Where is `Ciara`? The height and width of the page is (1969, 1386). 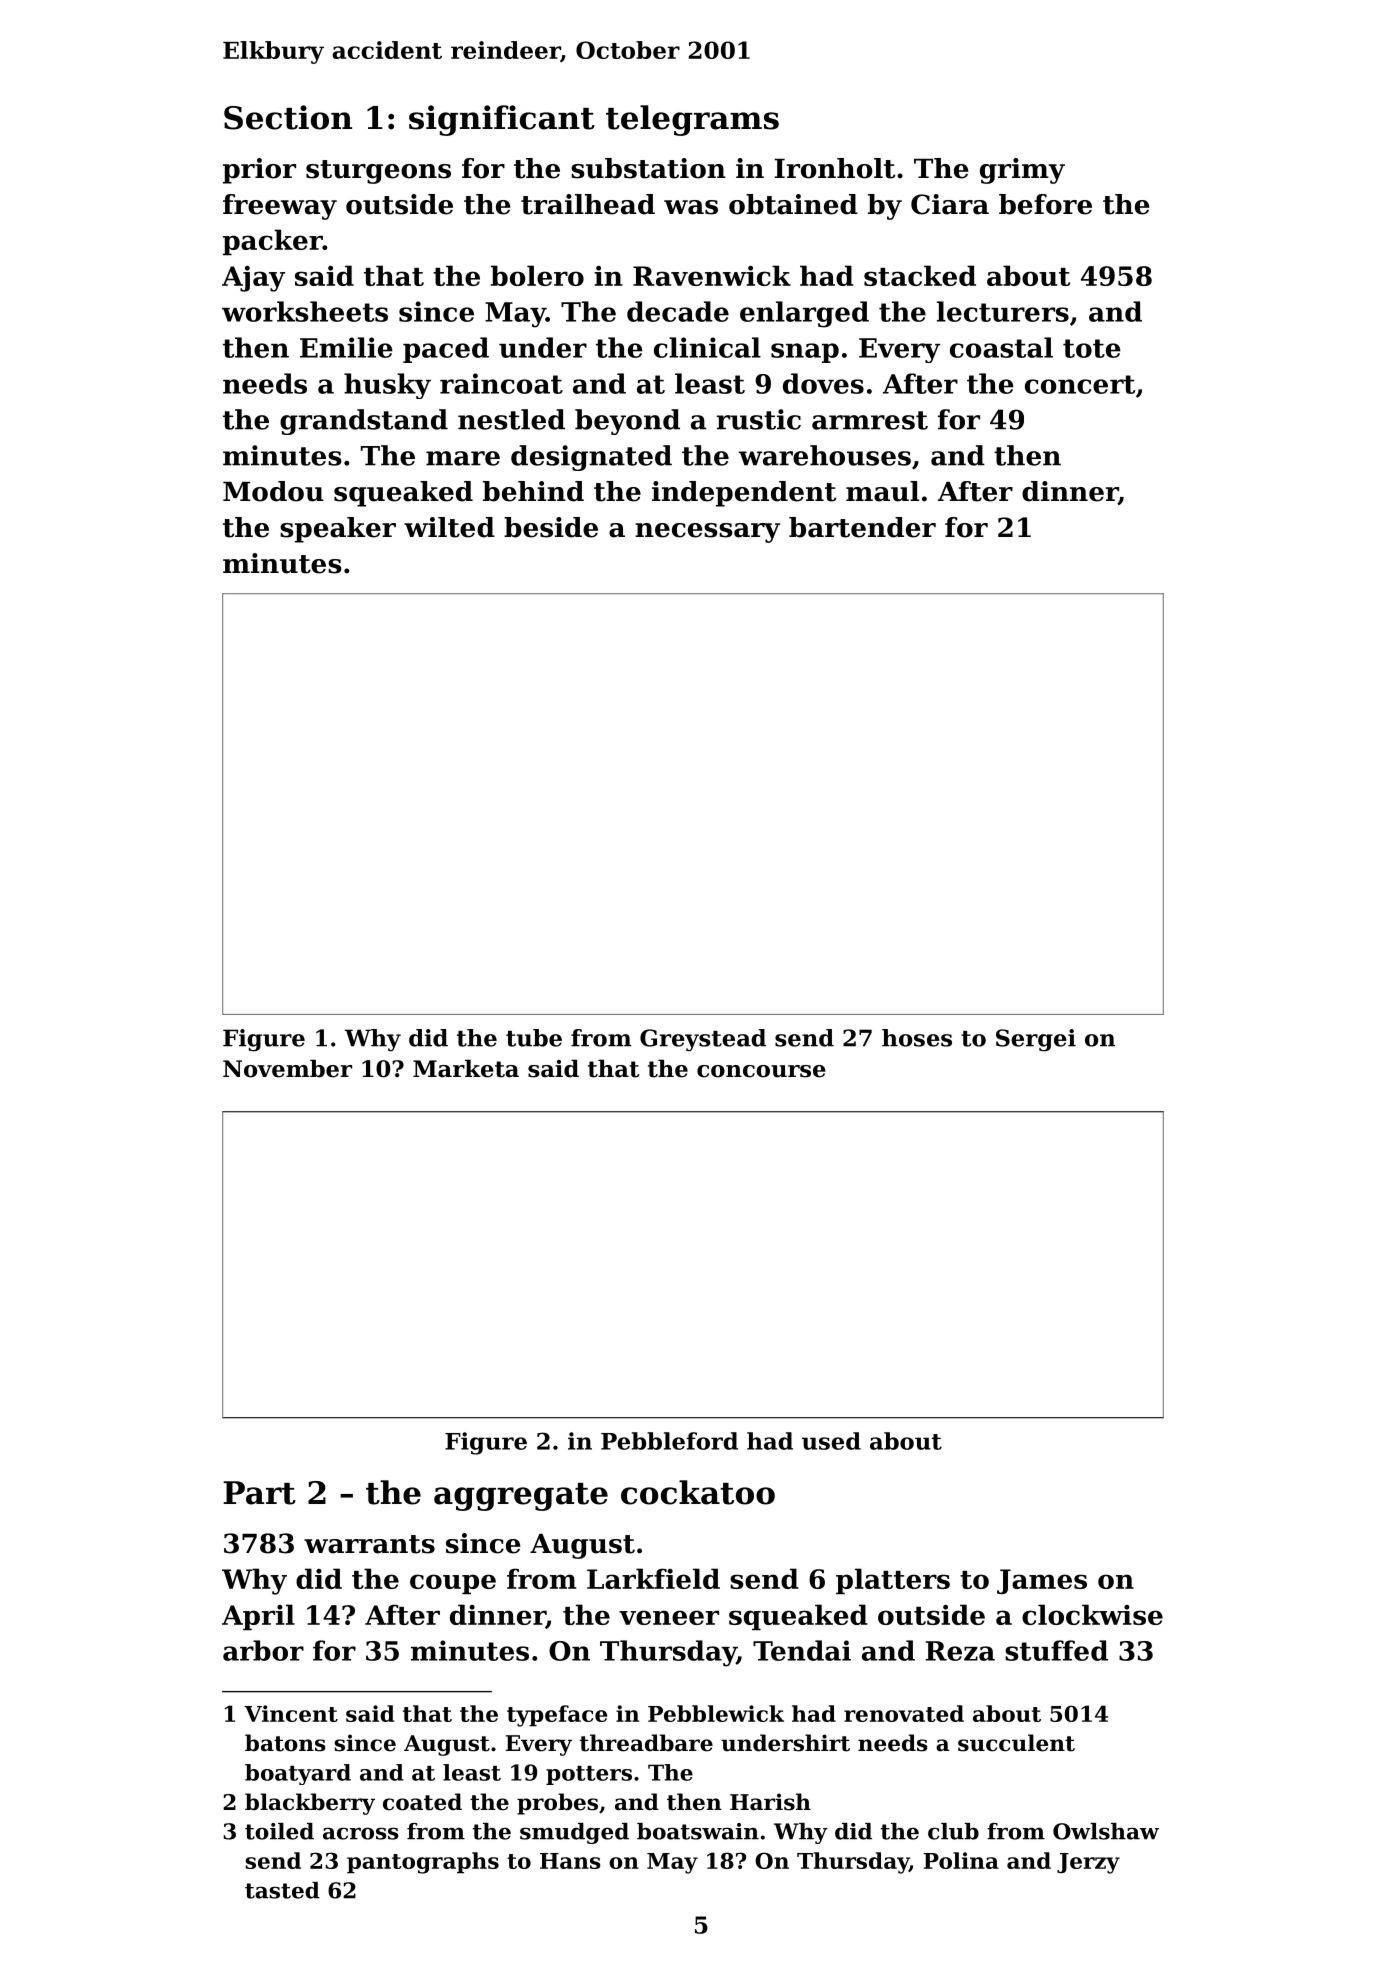
Ciara is located at coordinates (950, 204).
